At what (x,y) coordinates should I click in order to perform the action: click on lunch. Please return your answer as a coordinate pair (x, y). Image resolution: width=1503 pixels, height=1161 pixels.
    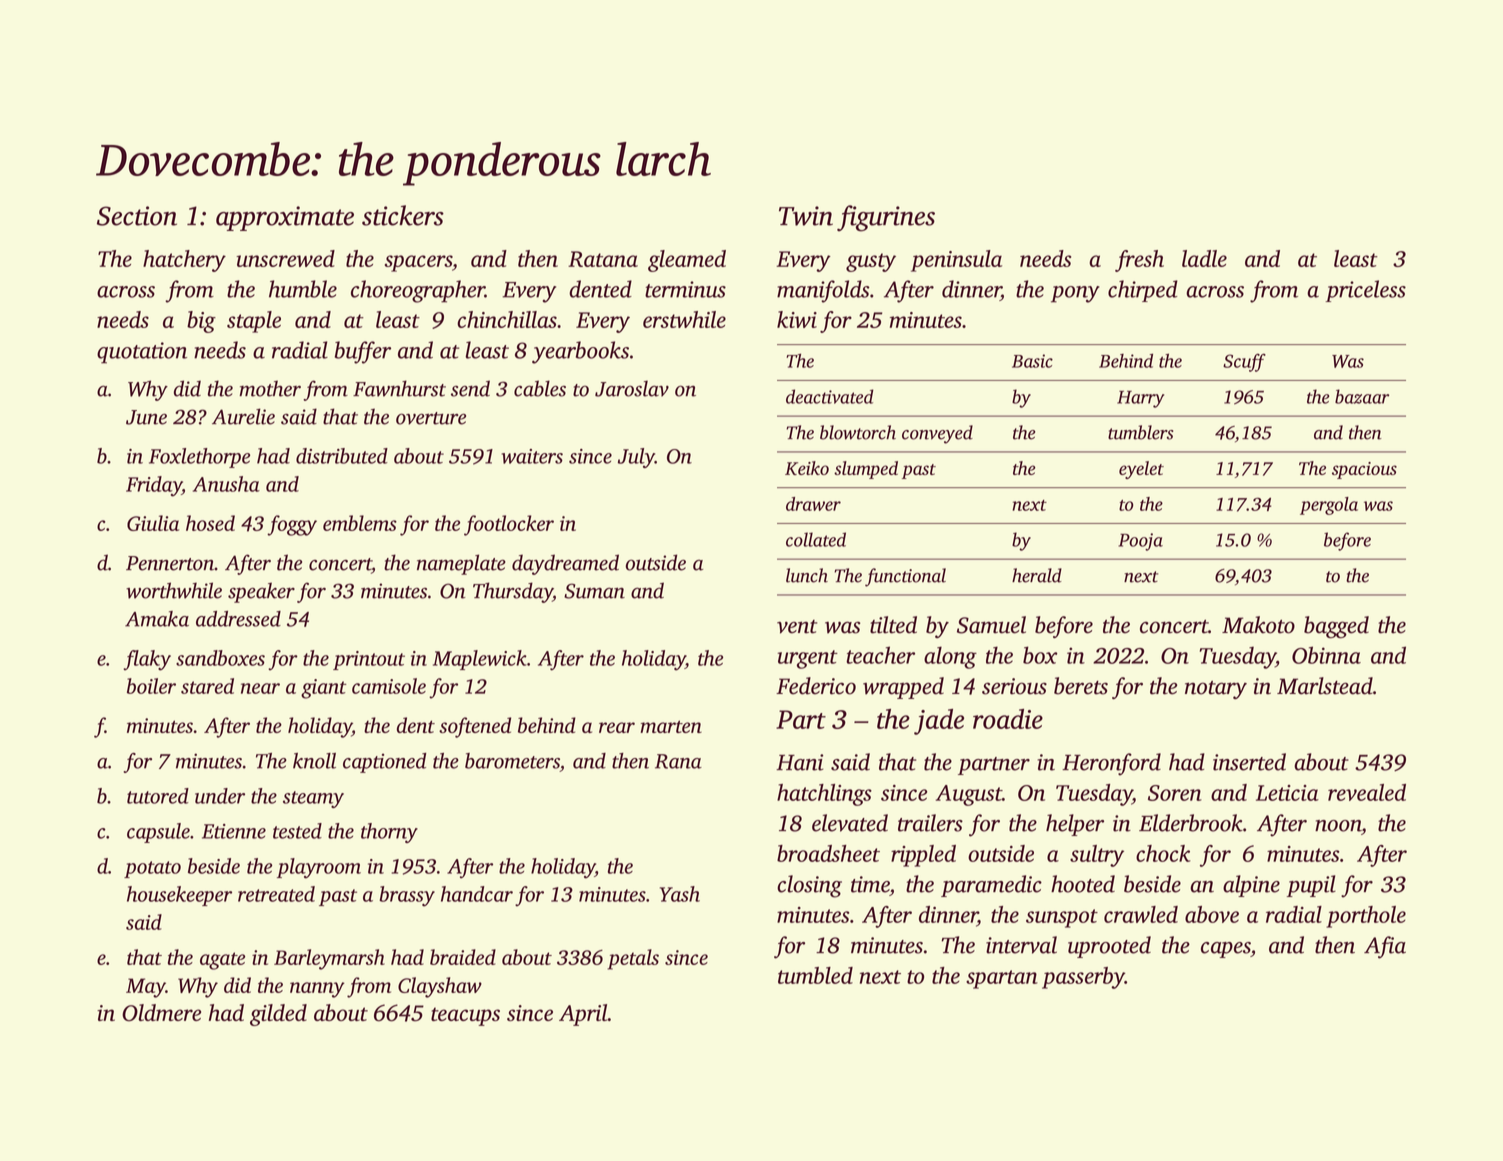
    Looking at the image, I should click on (807, 575).
